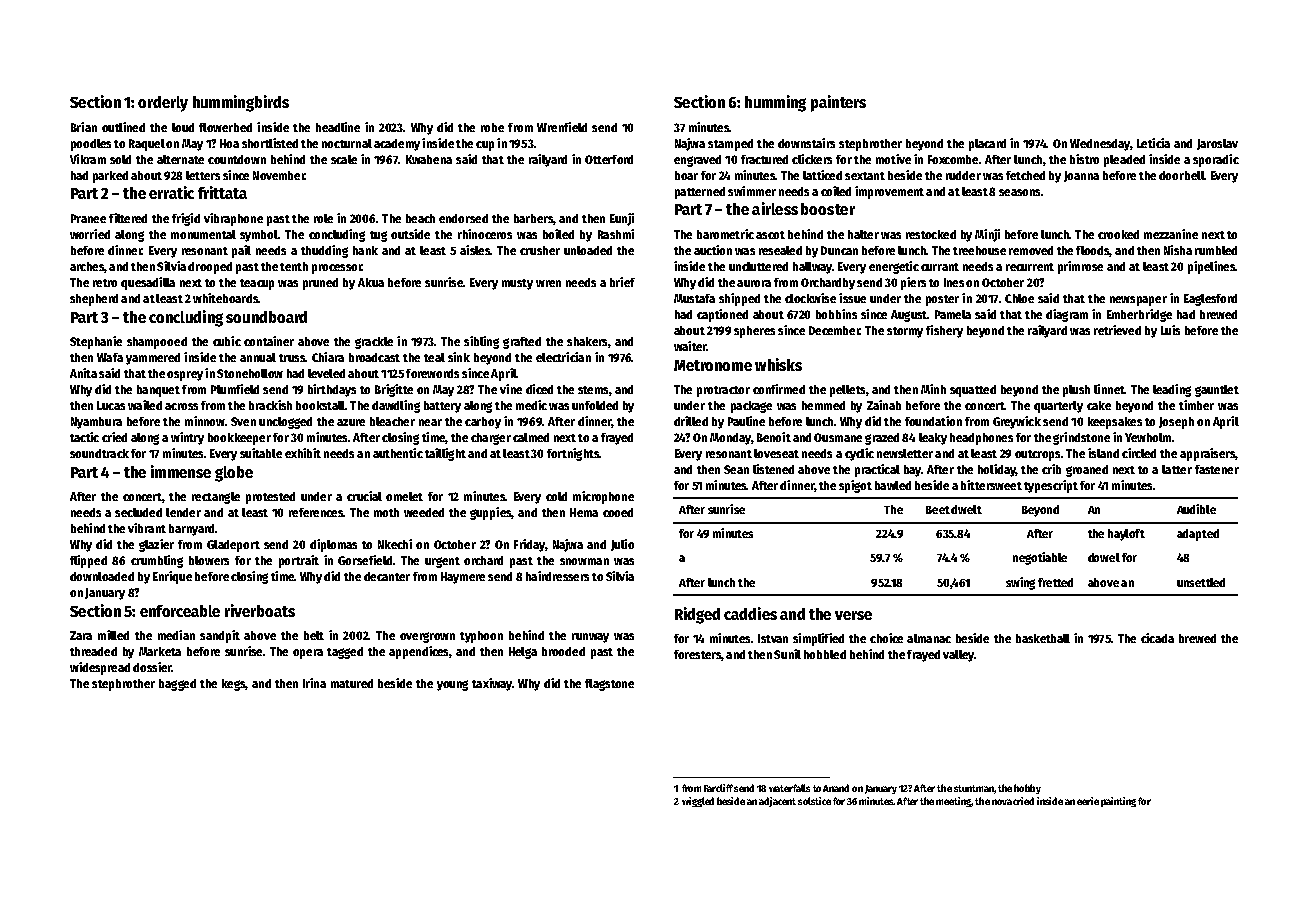 The height and width of the screenshot is (924, 1308). Describe the element at coordinates (181, 471) in the screenshot. I see `immense` at that location.
